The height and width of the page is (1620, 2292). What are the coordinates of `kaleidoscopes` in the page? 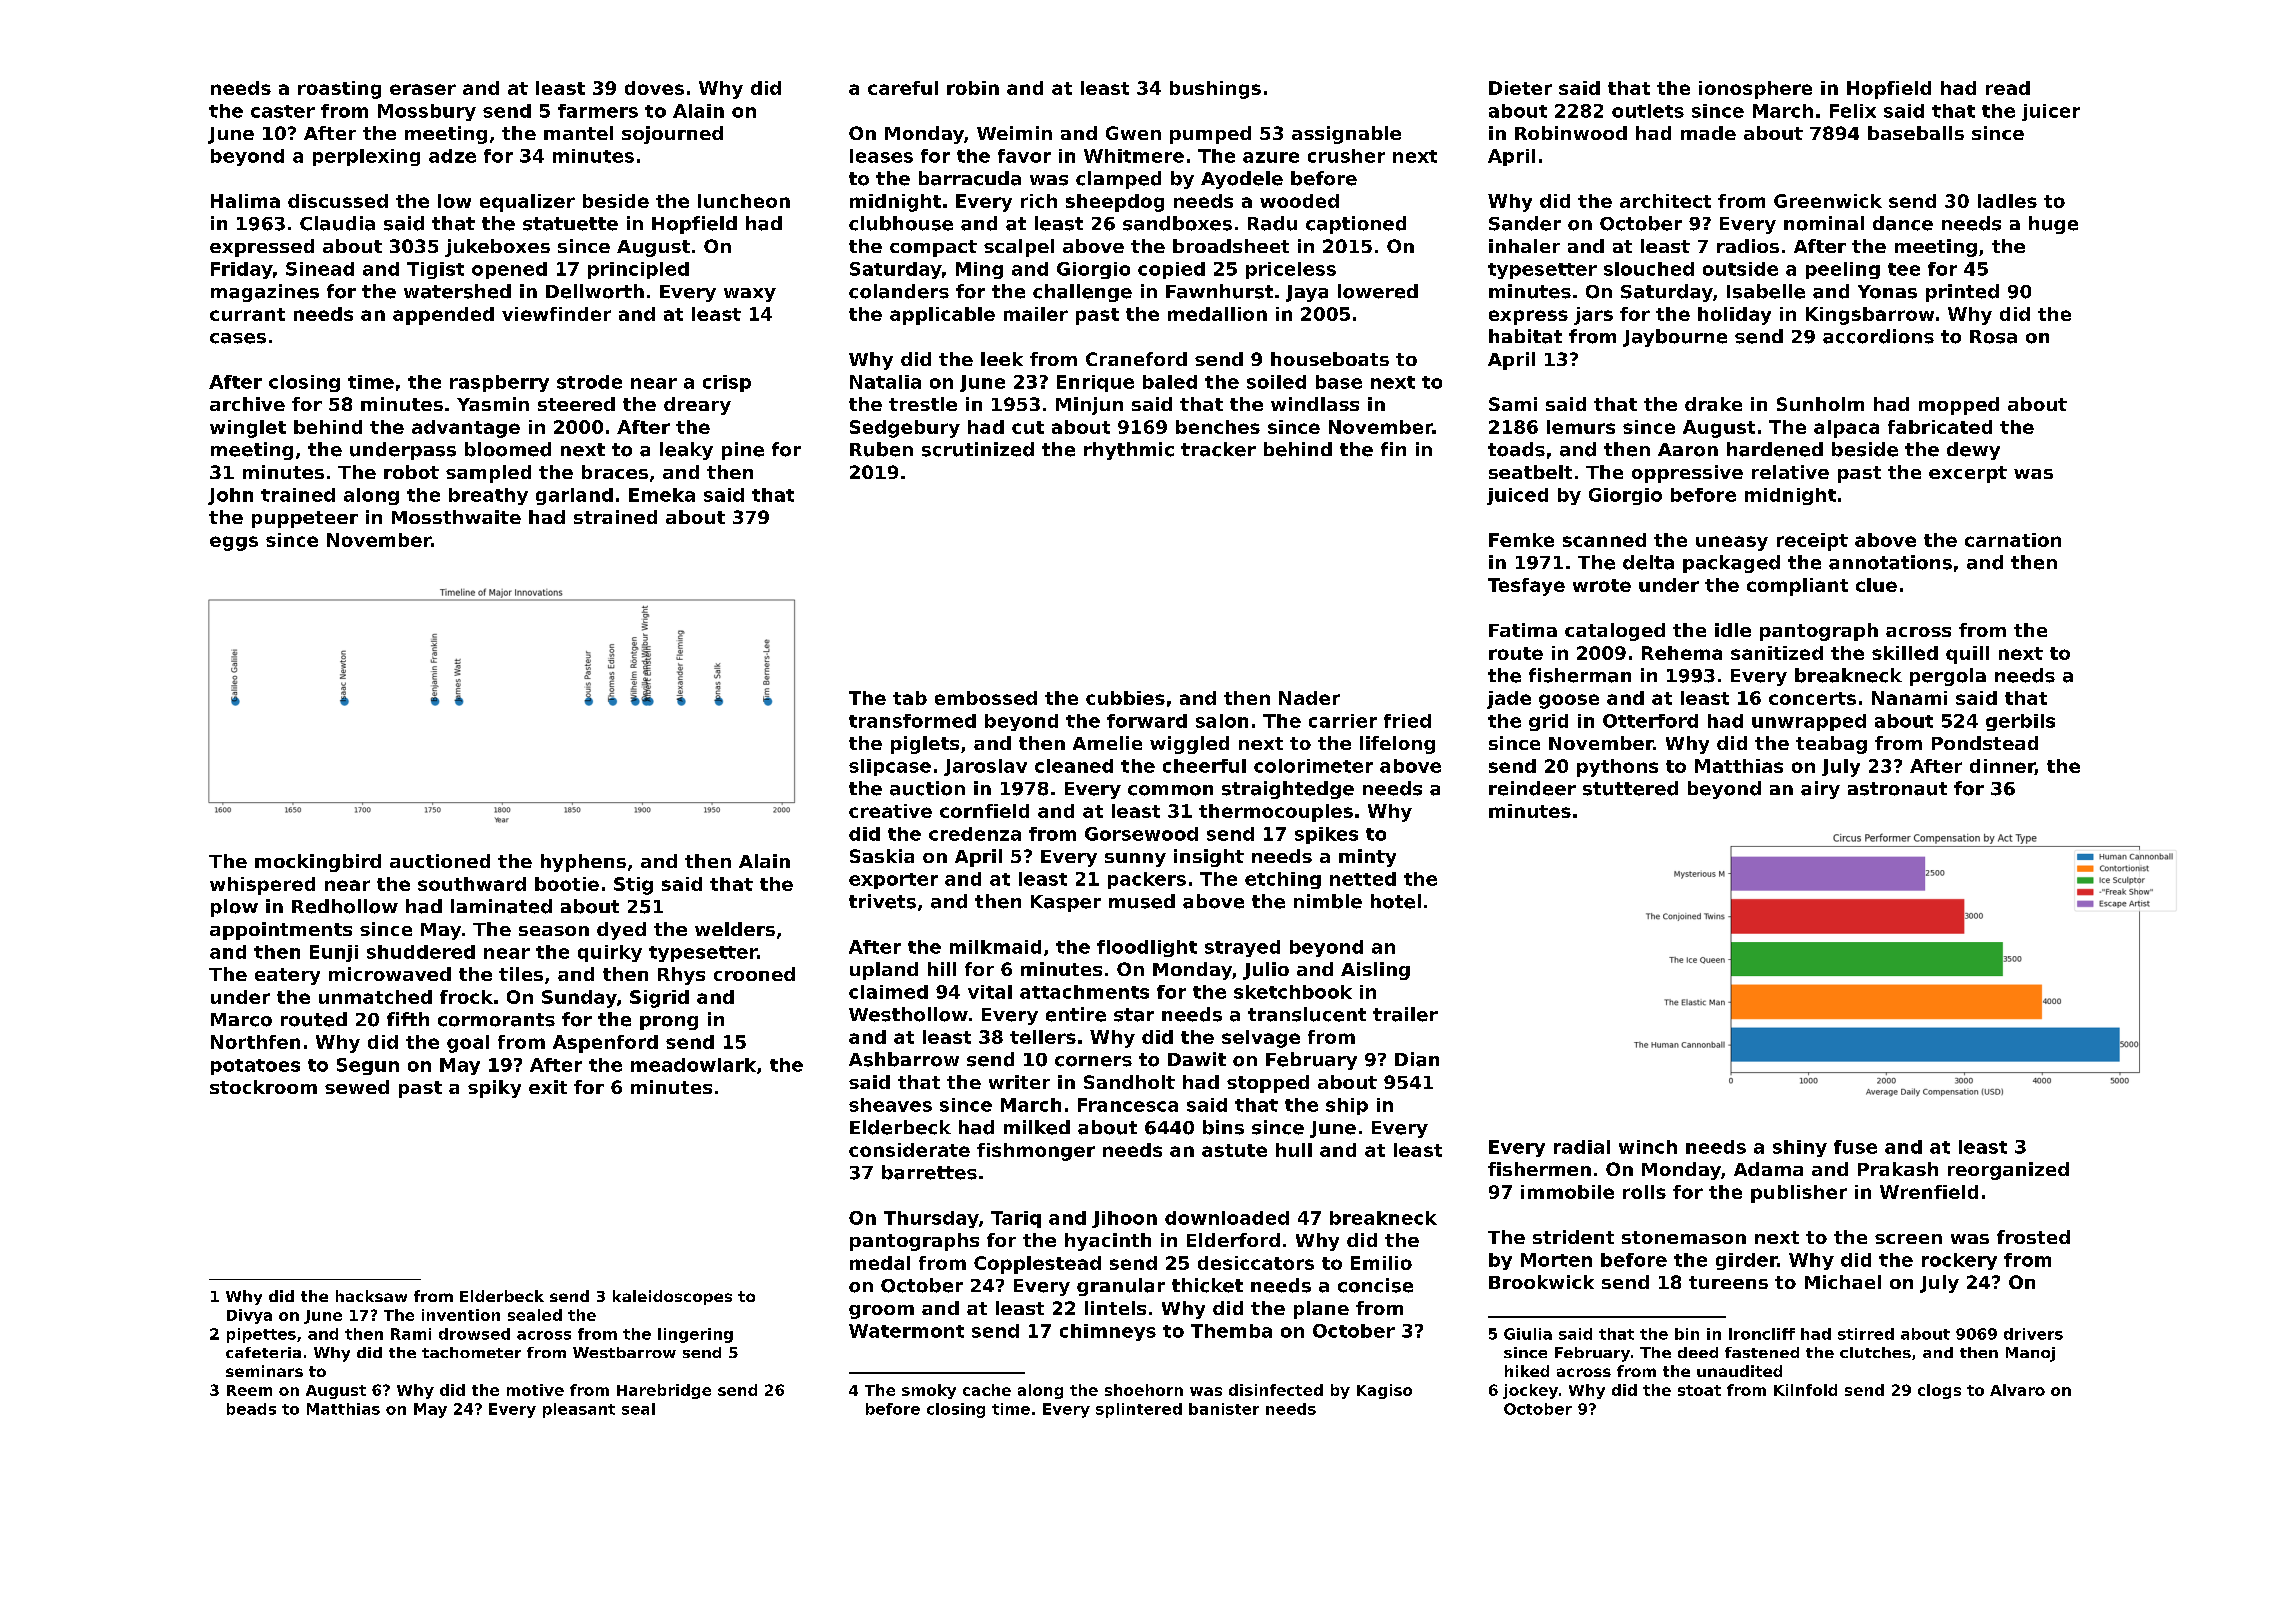 It's located at (672, 1297).
